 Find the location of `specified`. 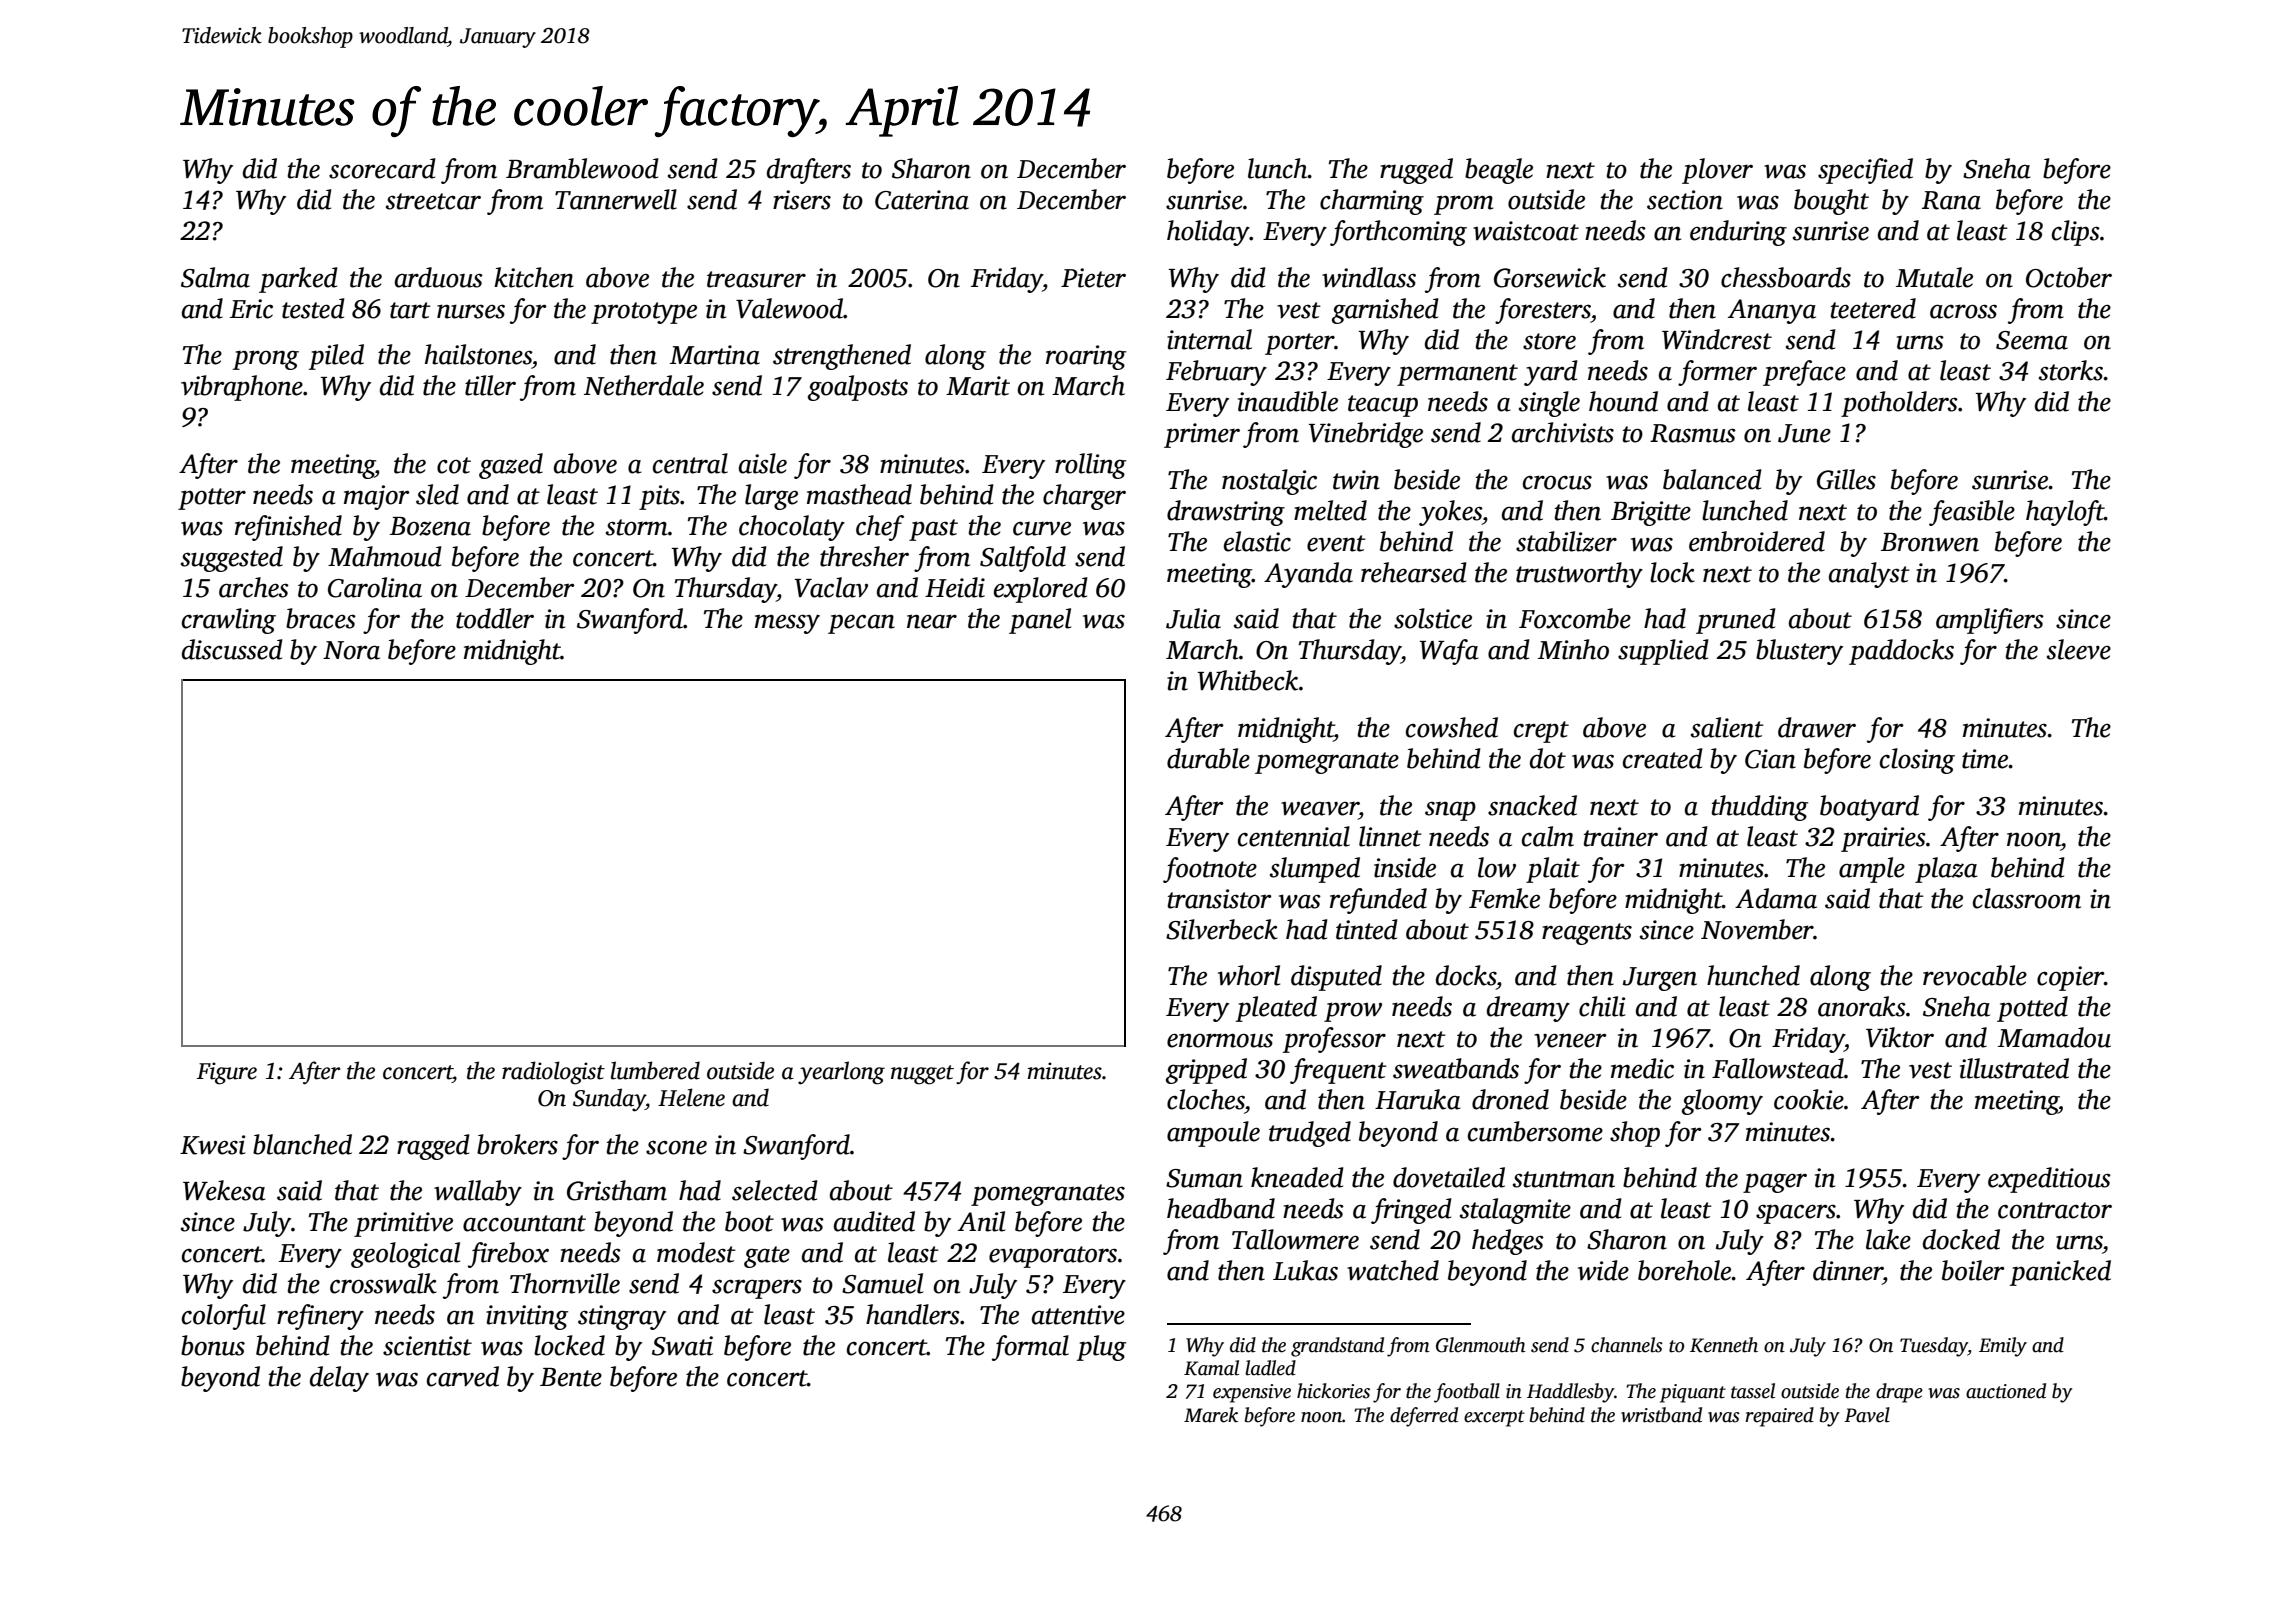

specified is located at coordinates (1865, 171).
